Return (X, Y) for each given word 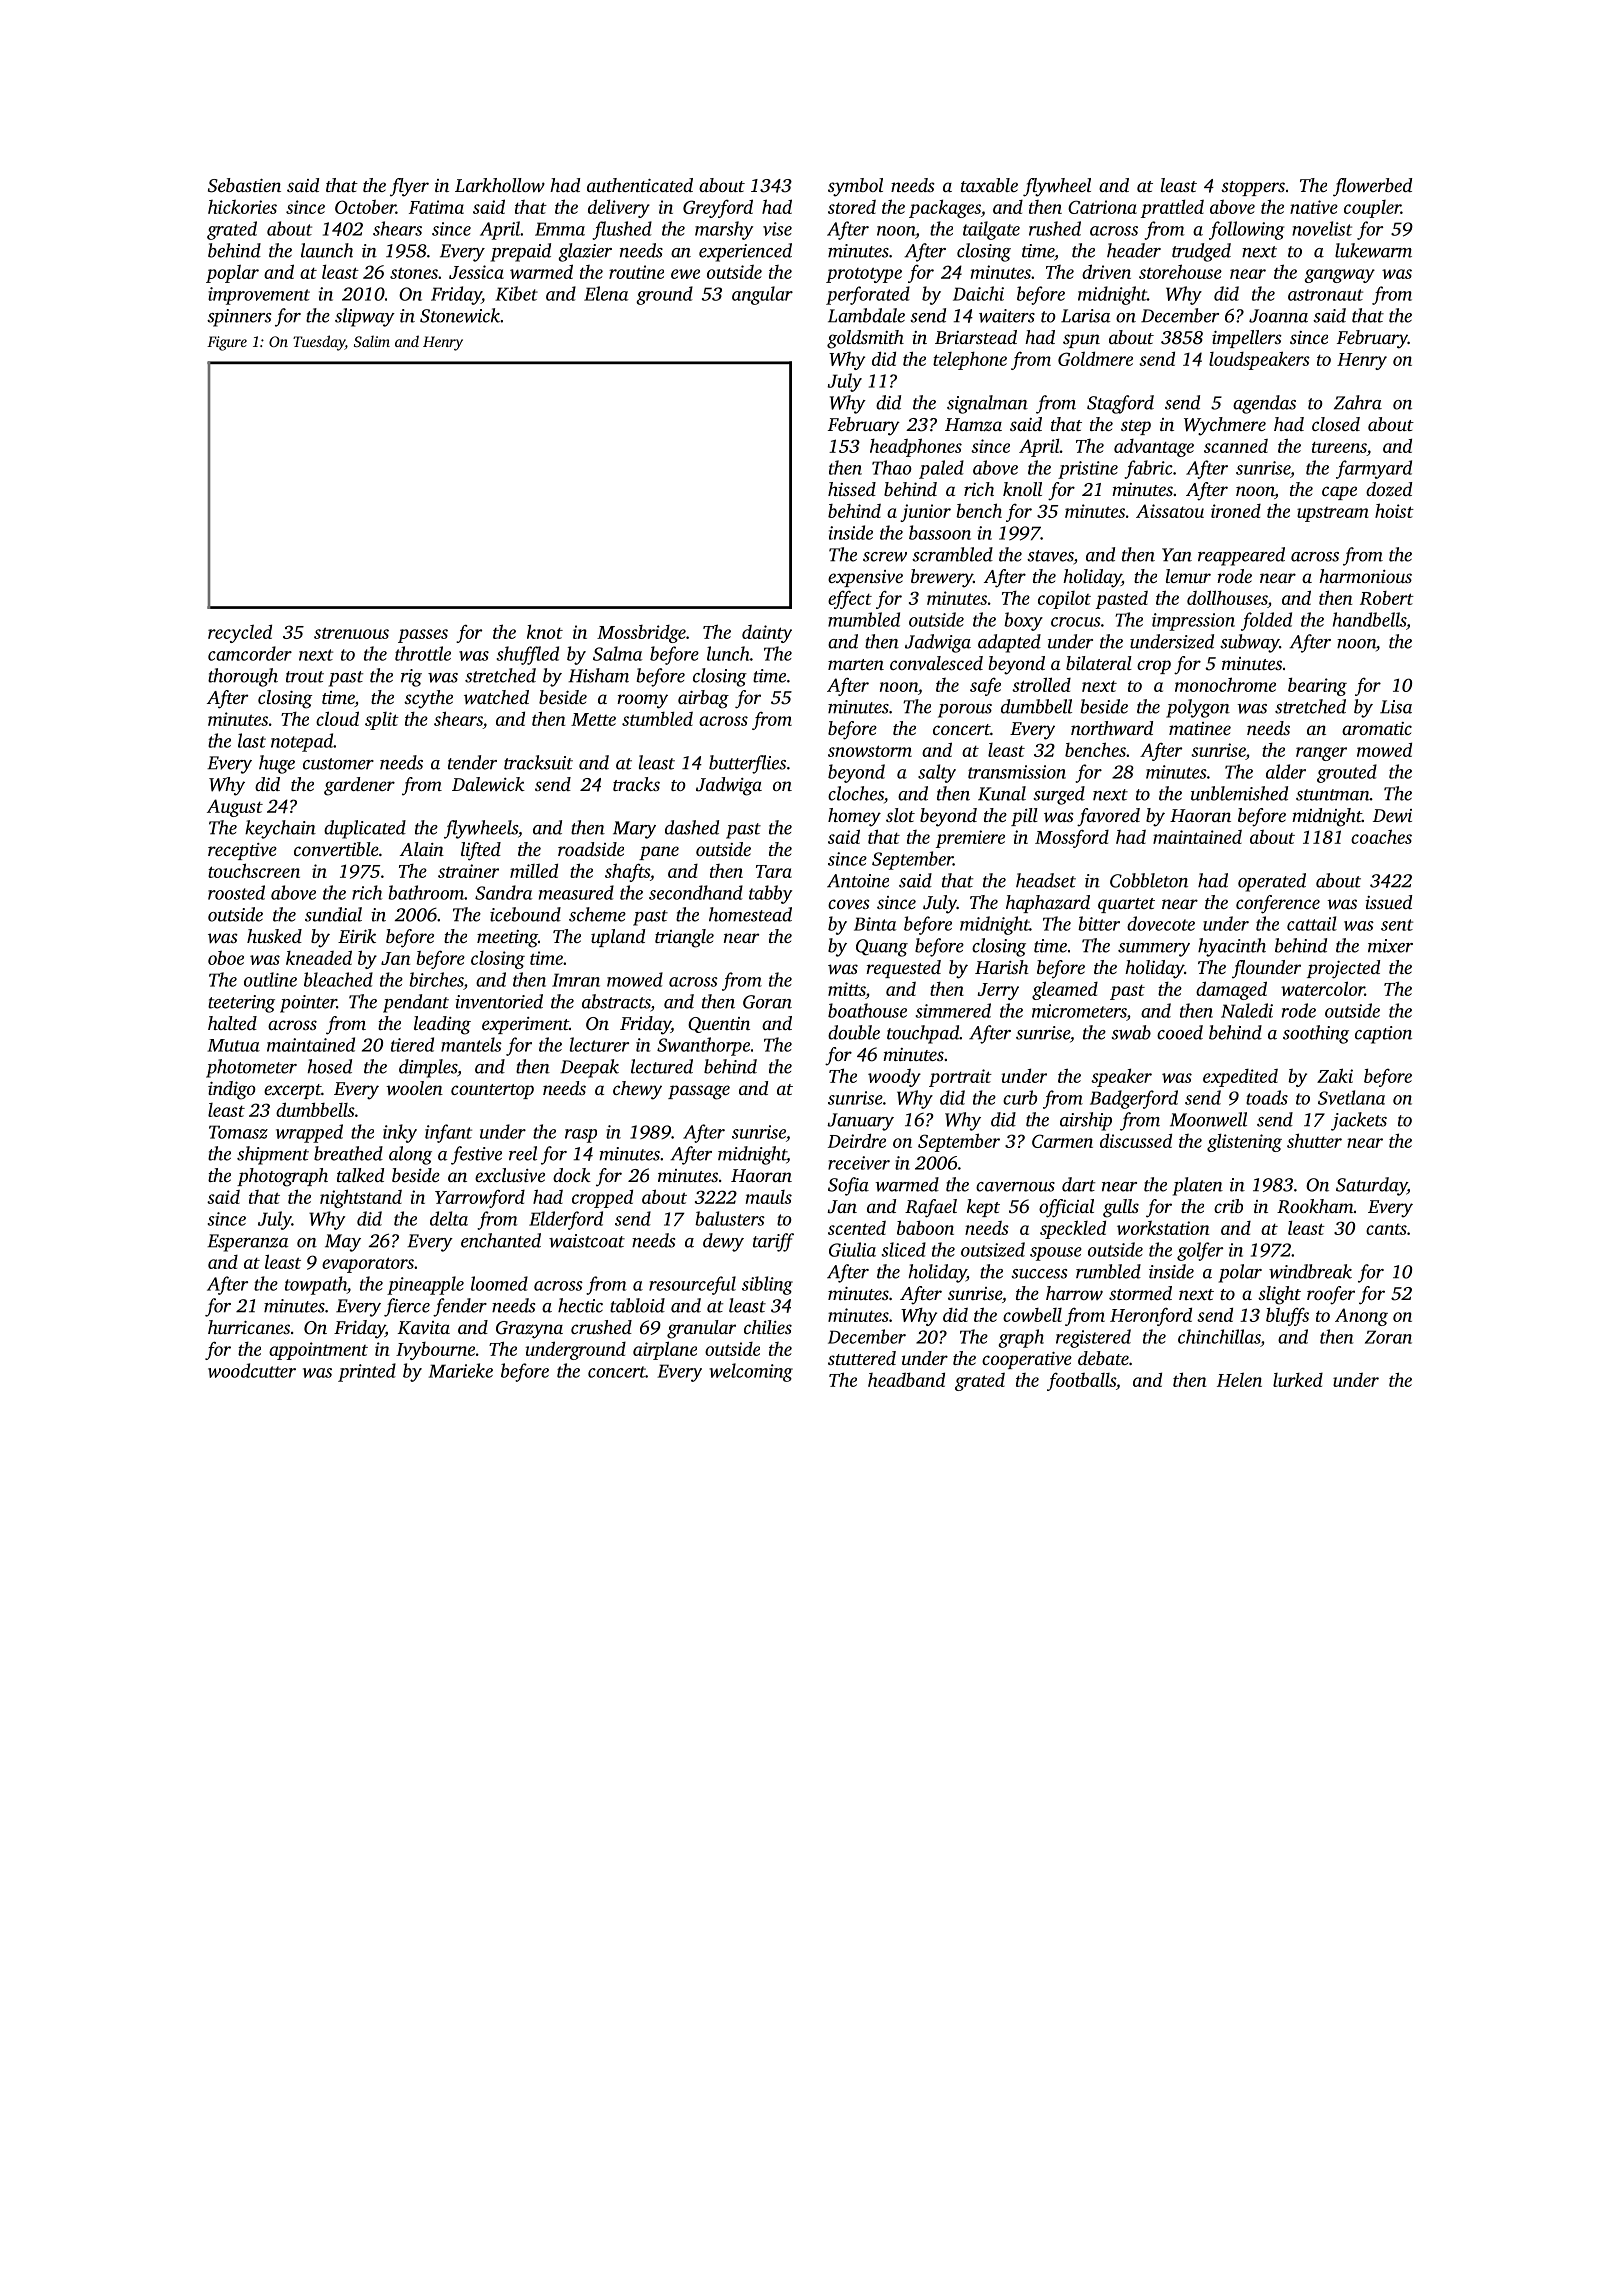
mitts (847, 990)
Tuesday (319, 343)
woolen (414, 1088)
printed (367, 1372)
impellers (1247, 339)
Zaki (1335, 1075)
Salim (372, 341)
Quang (882, 948)
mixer (1390, 946)
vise (777, 229)
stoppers (1253, 188)
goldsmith (865, 339)
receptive (242, 851)
